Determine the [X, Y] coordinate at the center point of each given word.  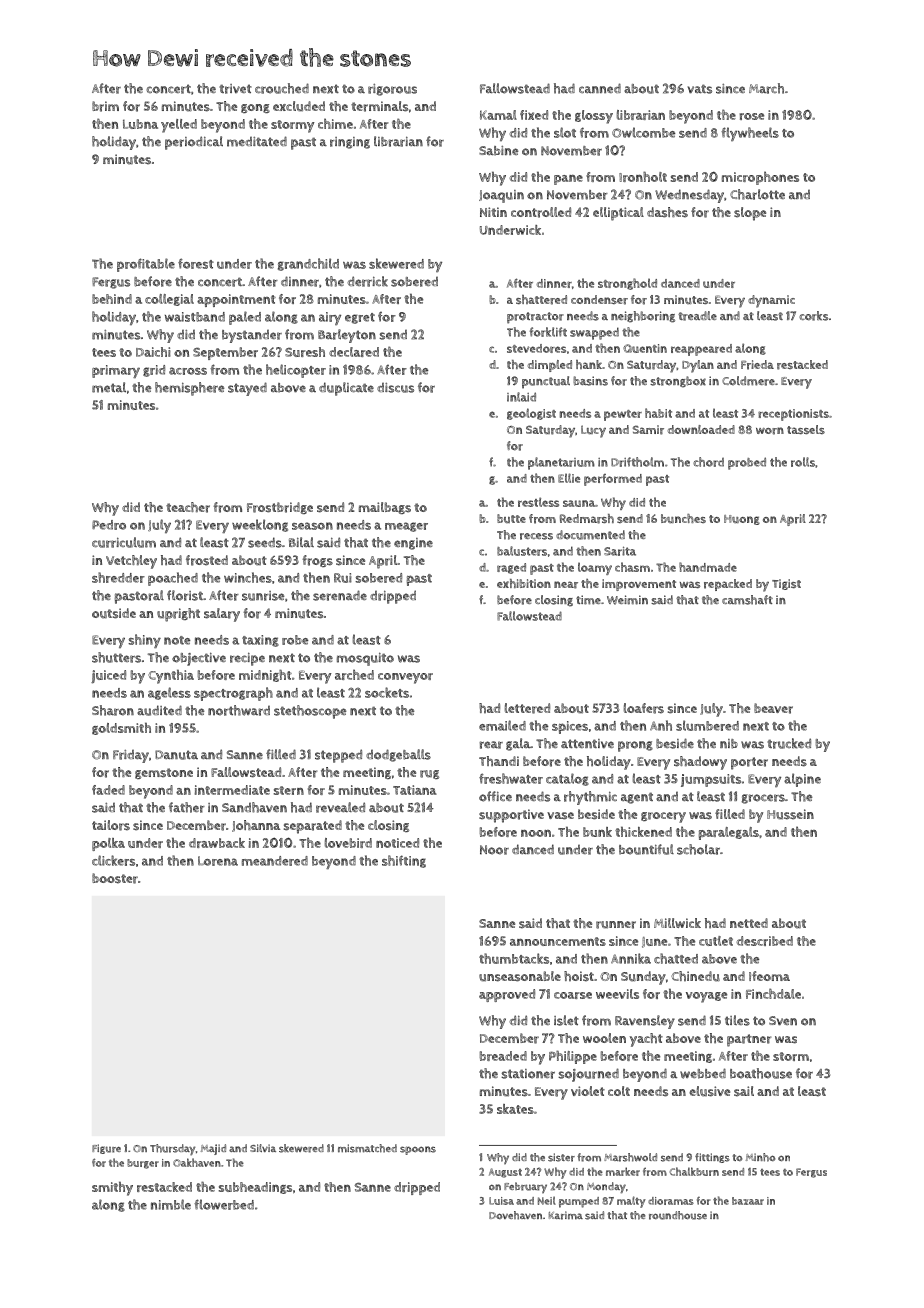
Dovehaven [515, 1215]
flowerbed [224, 1204]
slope [750, 214]
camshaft [747, 600]
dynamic [771, 301]
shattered [541, 300]
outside [114, 613]
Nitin [493, 212]
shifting [404, 861]
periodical [194, 143]
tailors [111, 825]
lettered [527, 708]
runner [616, 925]
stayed [247, 389]
